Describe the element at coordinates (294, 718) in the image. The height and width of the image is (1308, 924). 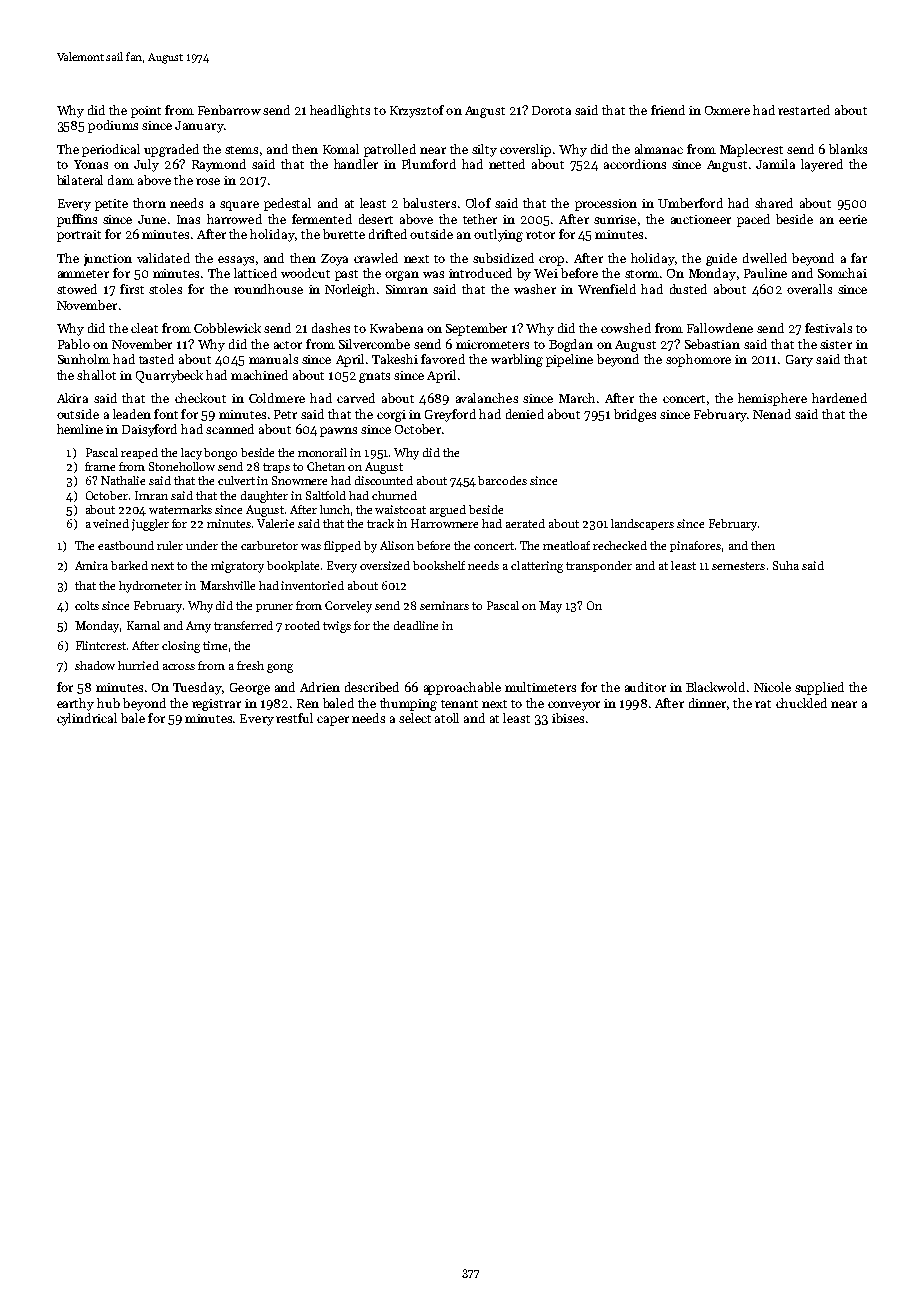
I see `restful` at that location.
